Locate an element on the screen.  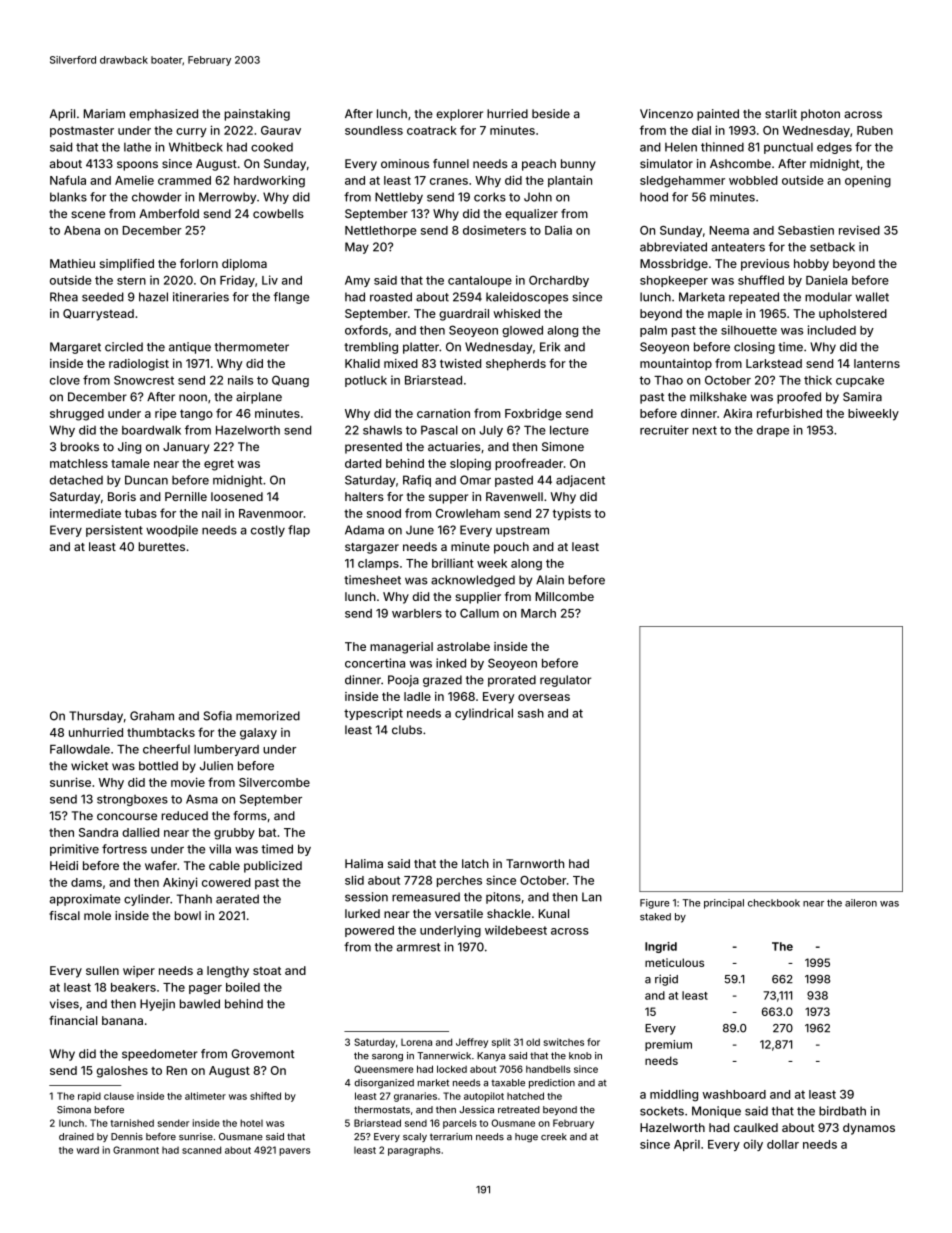
shrugged is located at coordinates (77, 415).
